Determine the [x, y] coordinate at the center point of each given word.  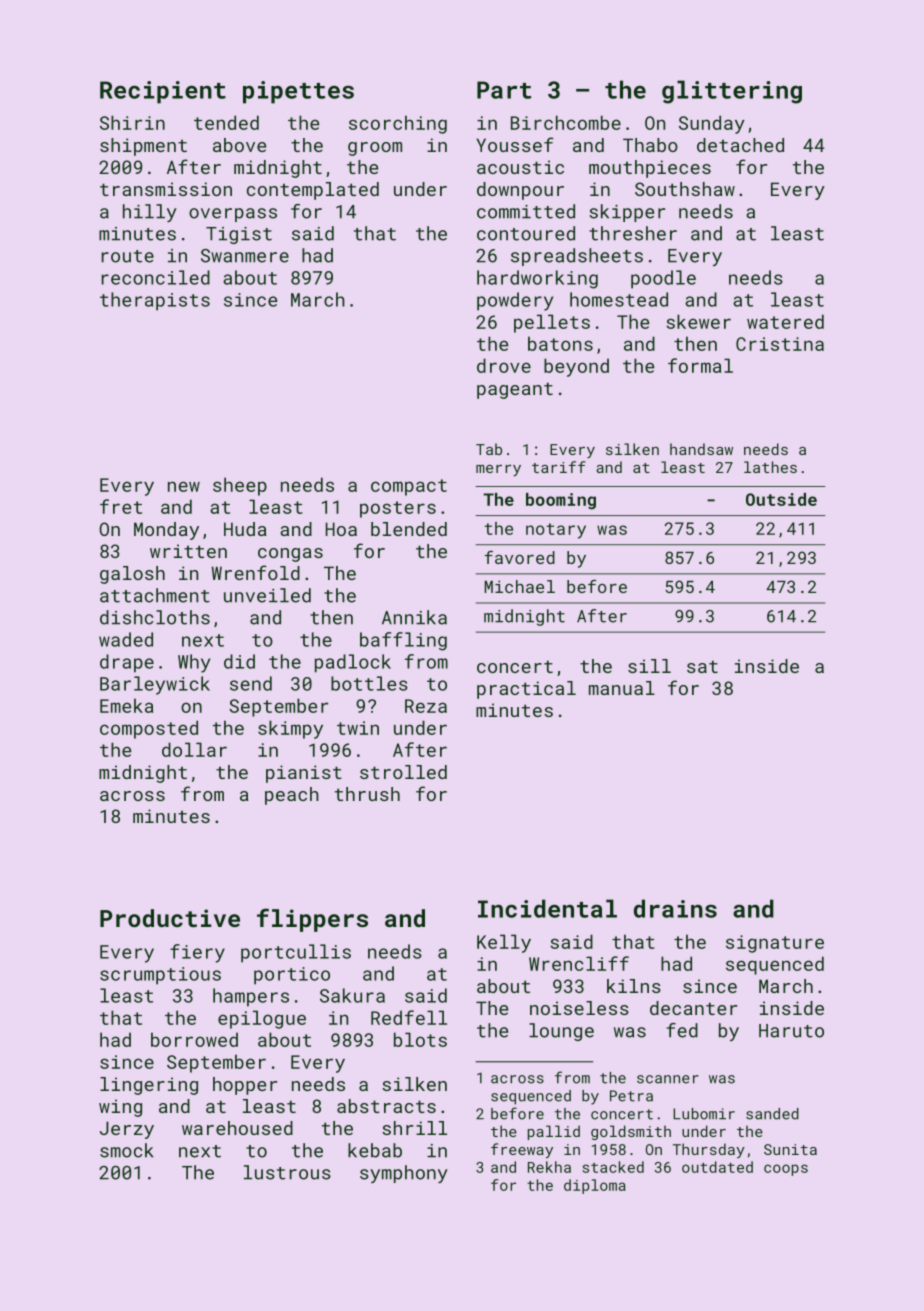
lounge [561, 1032]
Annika [414, 617]
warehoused [237, 1128]
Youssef [515, 144]
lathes [770, 467]
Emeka [126, 705]
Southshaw [685, 189]
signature [775, 944]
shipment [143, 147]
